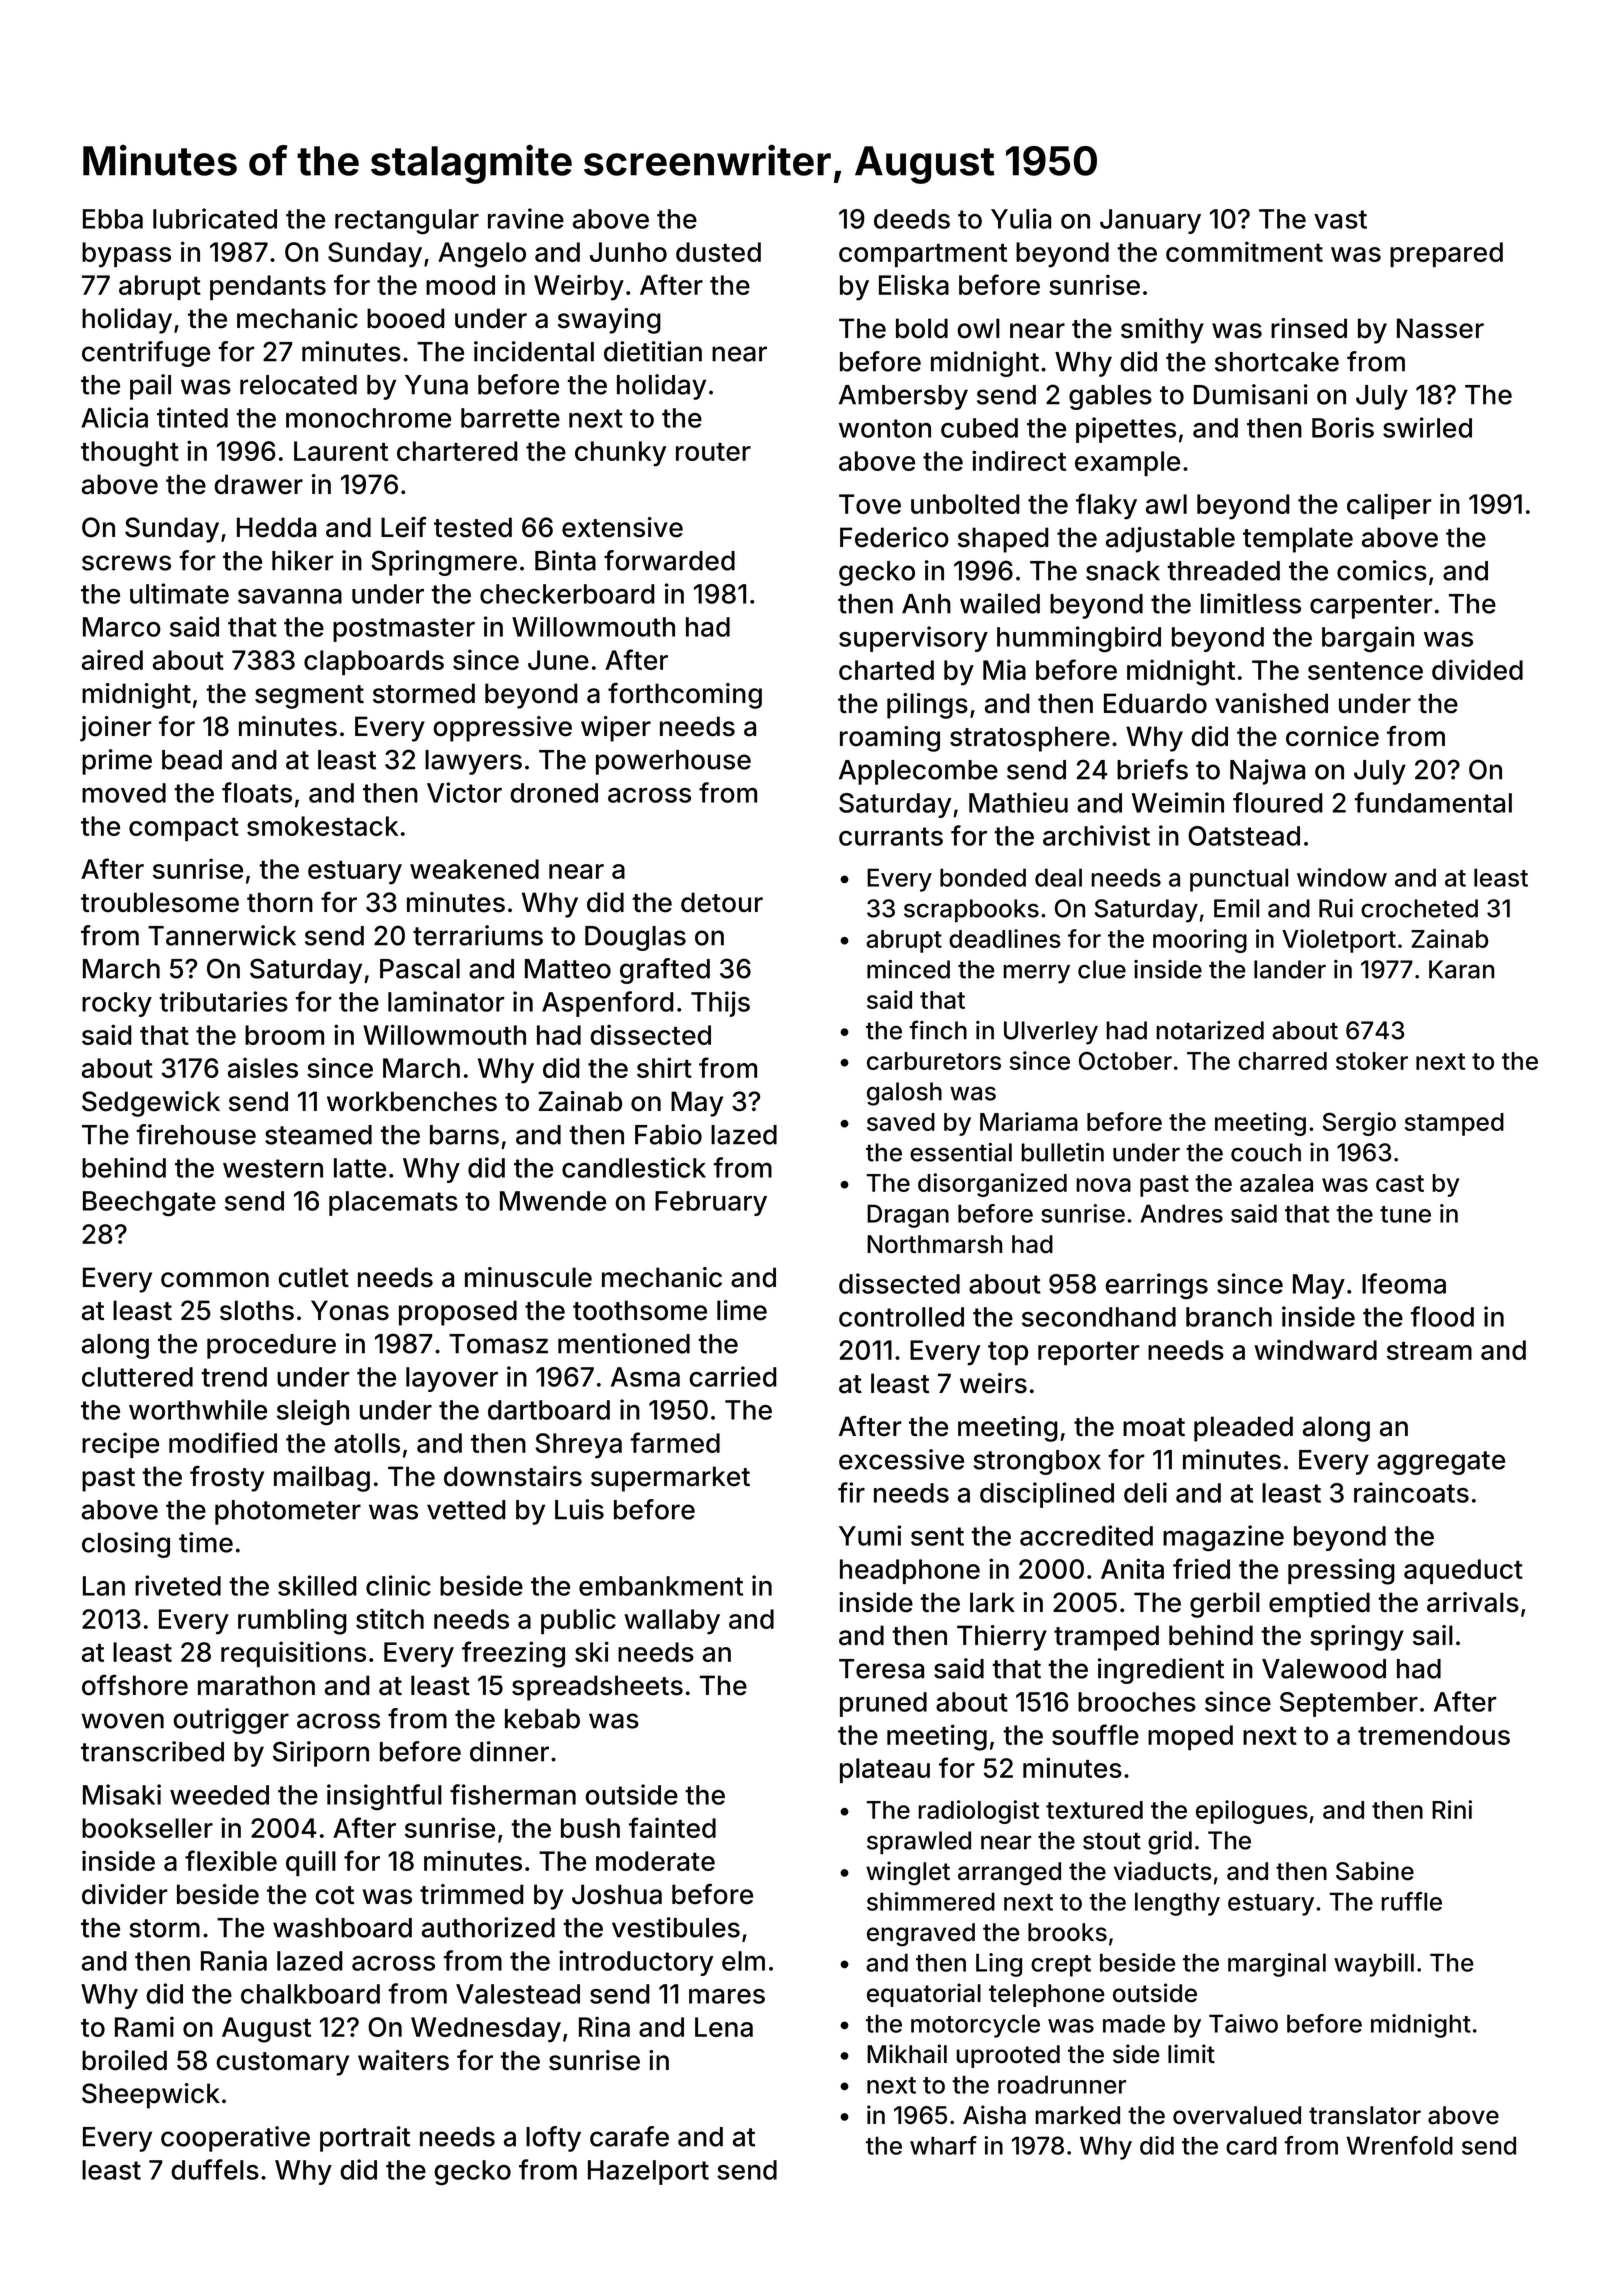 The image size is (1620, 2292). Describe the element at coordinates (919, 1843) in the screenshot. I see `sprawled` at that location.
